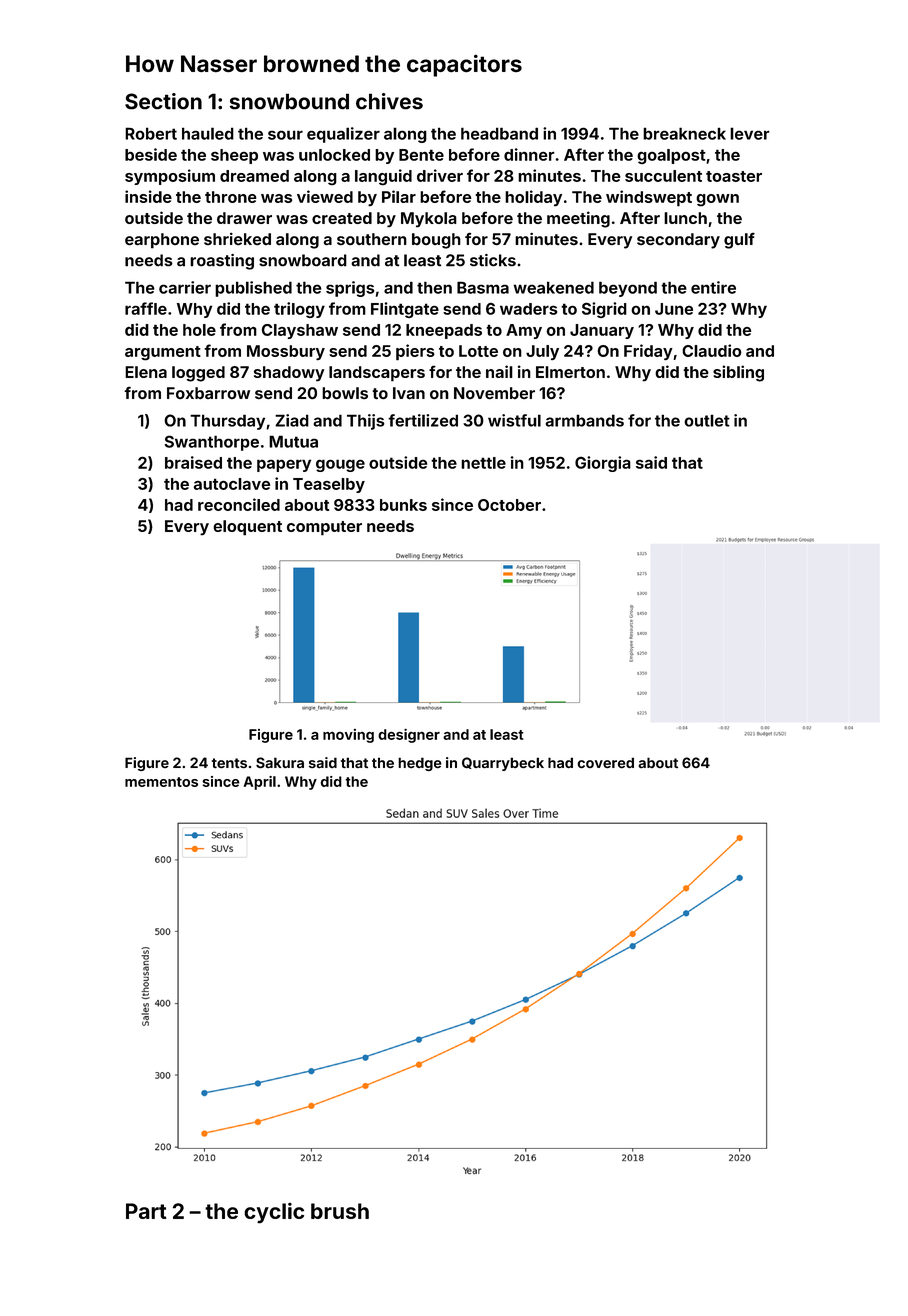  Describe the element at coordinates (274, 1213) in the document. I see `cyclic` at that location.
